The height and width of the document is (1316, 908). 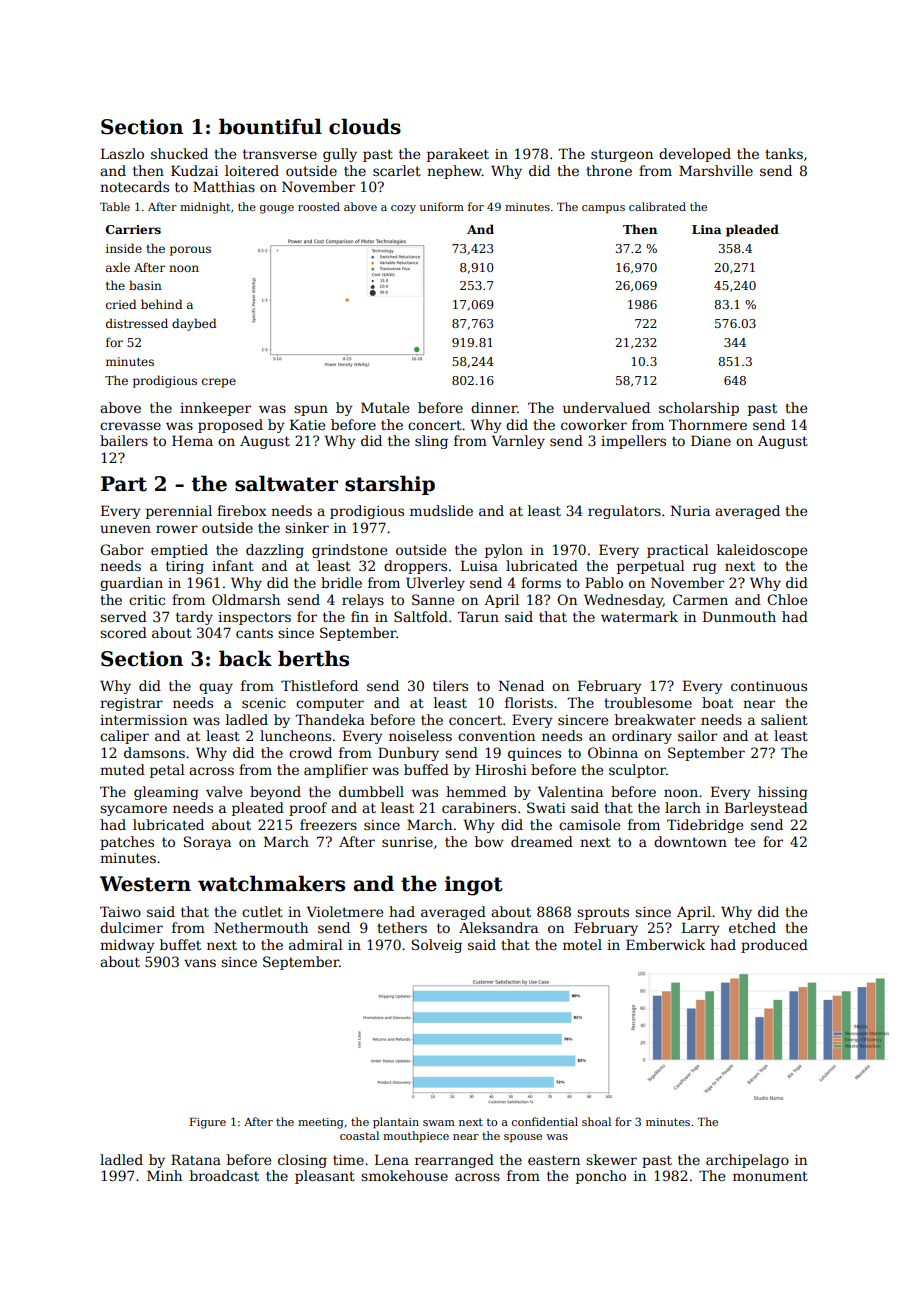 I want to click on bountiful, so click(x=270, y=126).
